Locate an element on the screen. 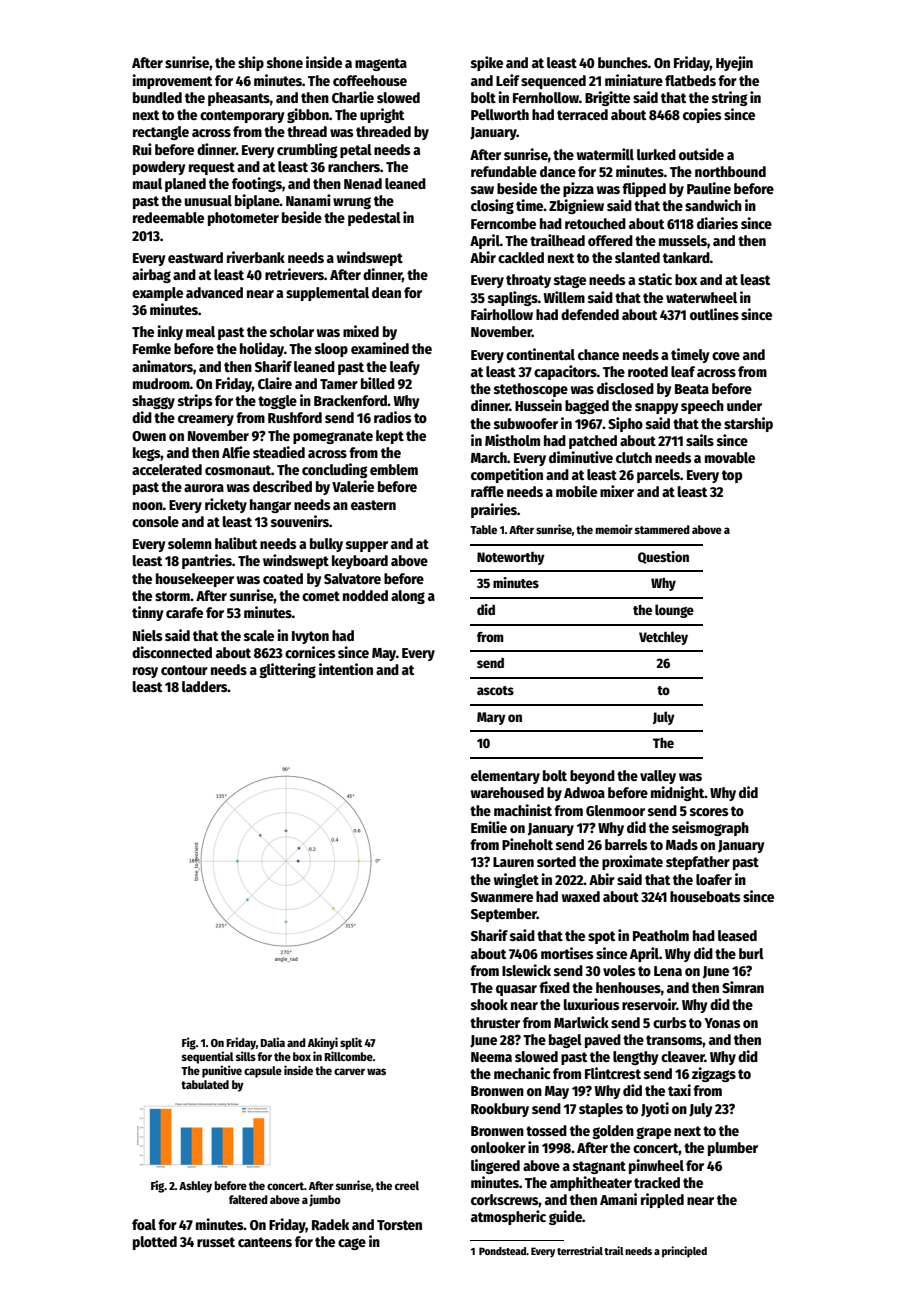 The image size is (908, 1316). russet is located at coordinates (216, 1242).
